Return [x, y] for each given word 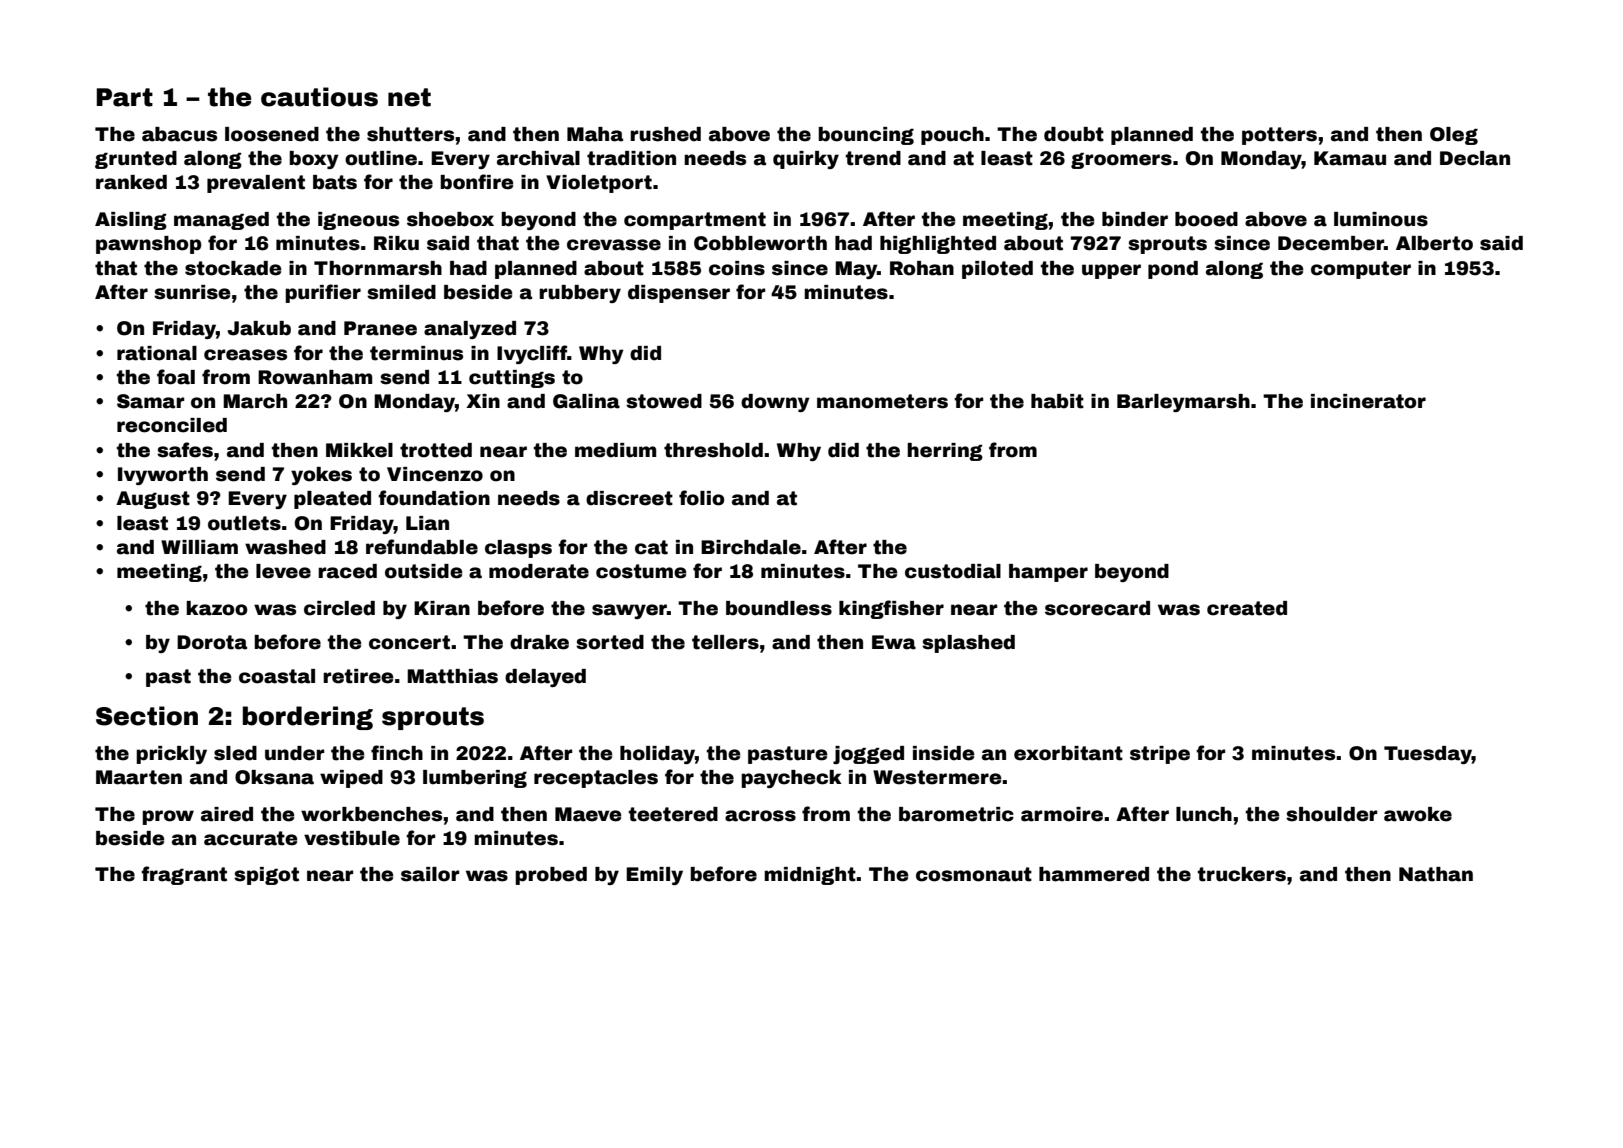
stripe [1160, 755]
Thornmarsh [378, 268]
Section [147, 716]
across [760, 816]
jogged [868, 755]
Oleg [1454, 136]
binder [1135, 219]
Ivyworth [163, 476]
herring [945, 452]
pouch [952, 136]
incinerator [1368, 401]
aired [227, 814]
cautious [319, 97]
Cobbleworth [760, 243]
